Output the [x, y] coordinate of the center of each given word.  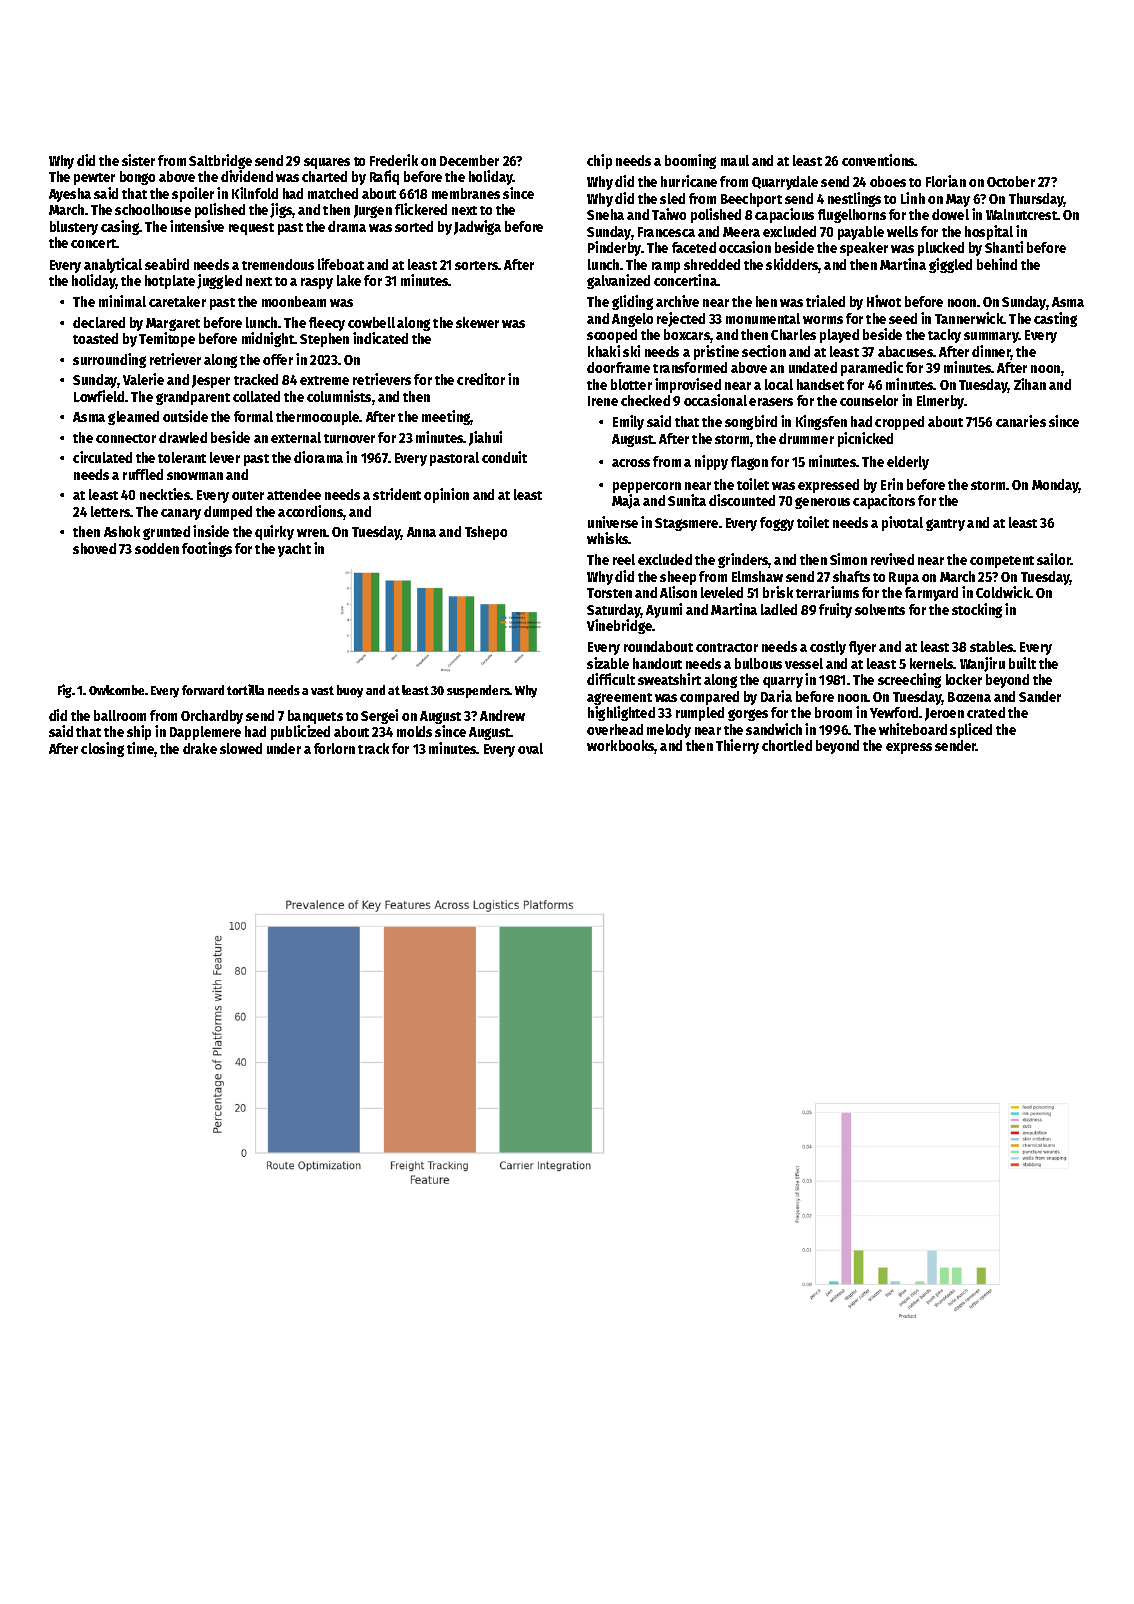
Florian [946, 181]
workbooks [621, 747]
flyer [862, 648]
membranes [466, 193]
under [284, 748]
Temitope [167, 339]
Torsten [609, 593]
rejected [681, 319]
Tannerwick [969, 318]
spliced [971, 730]
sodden [157, 548]
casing [120, 227]
